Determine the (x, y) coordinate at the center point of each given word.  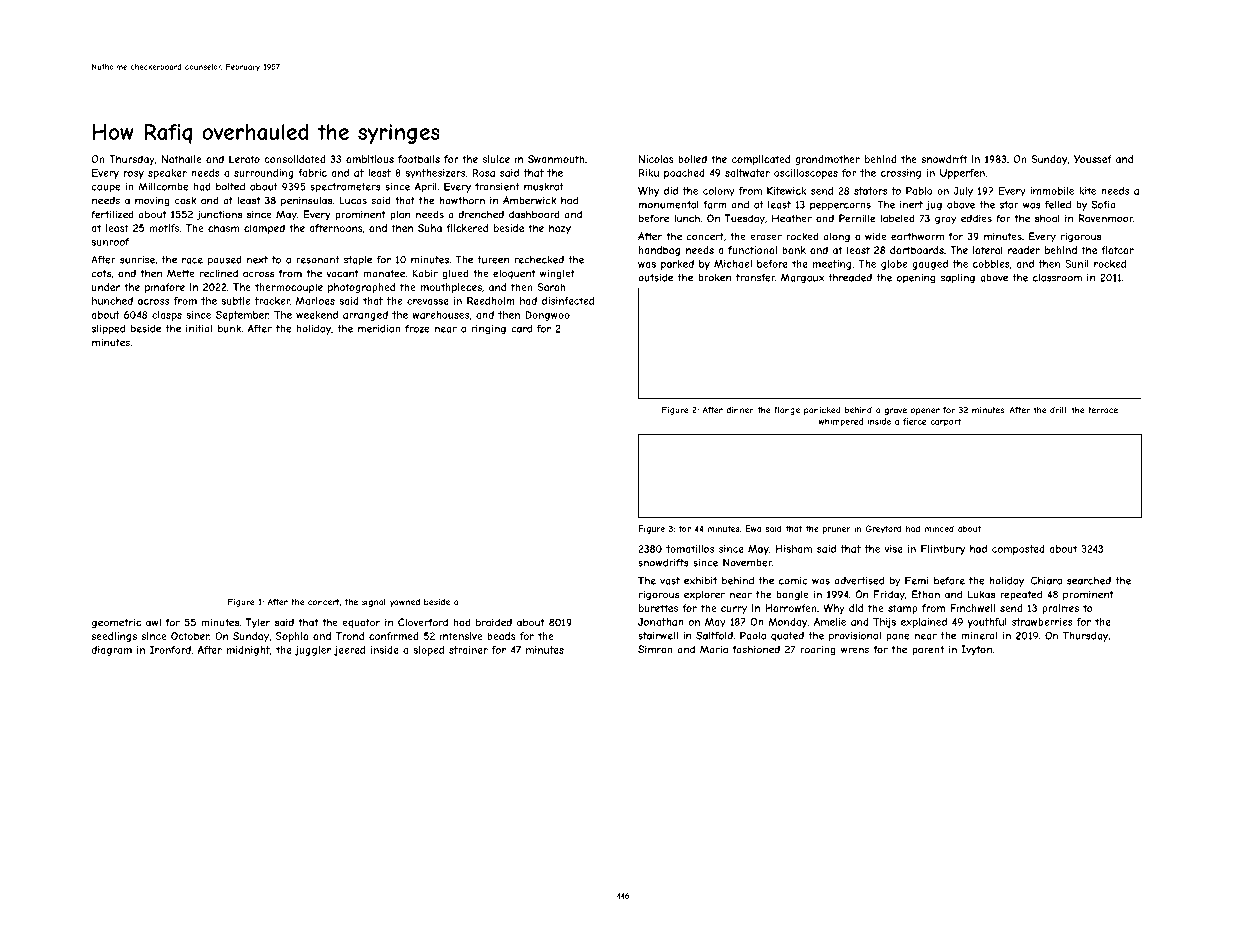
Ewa (753, 528)
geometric (116, 623)
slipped (108, 330)
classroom (1057, 278)
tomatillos (690, 549)
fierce (914, 421)
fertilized (112, 214)
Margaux (803, 278)
